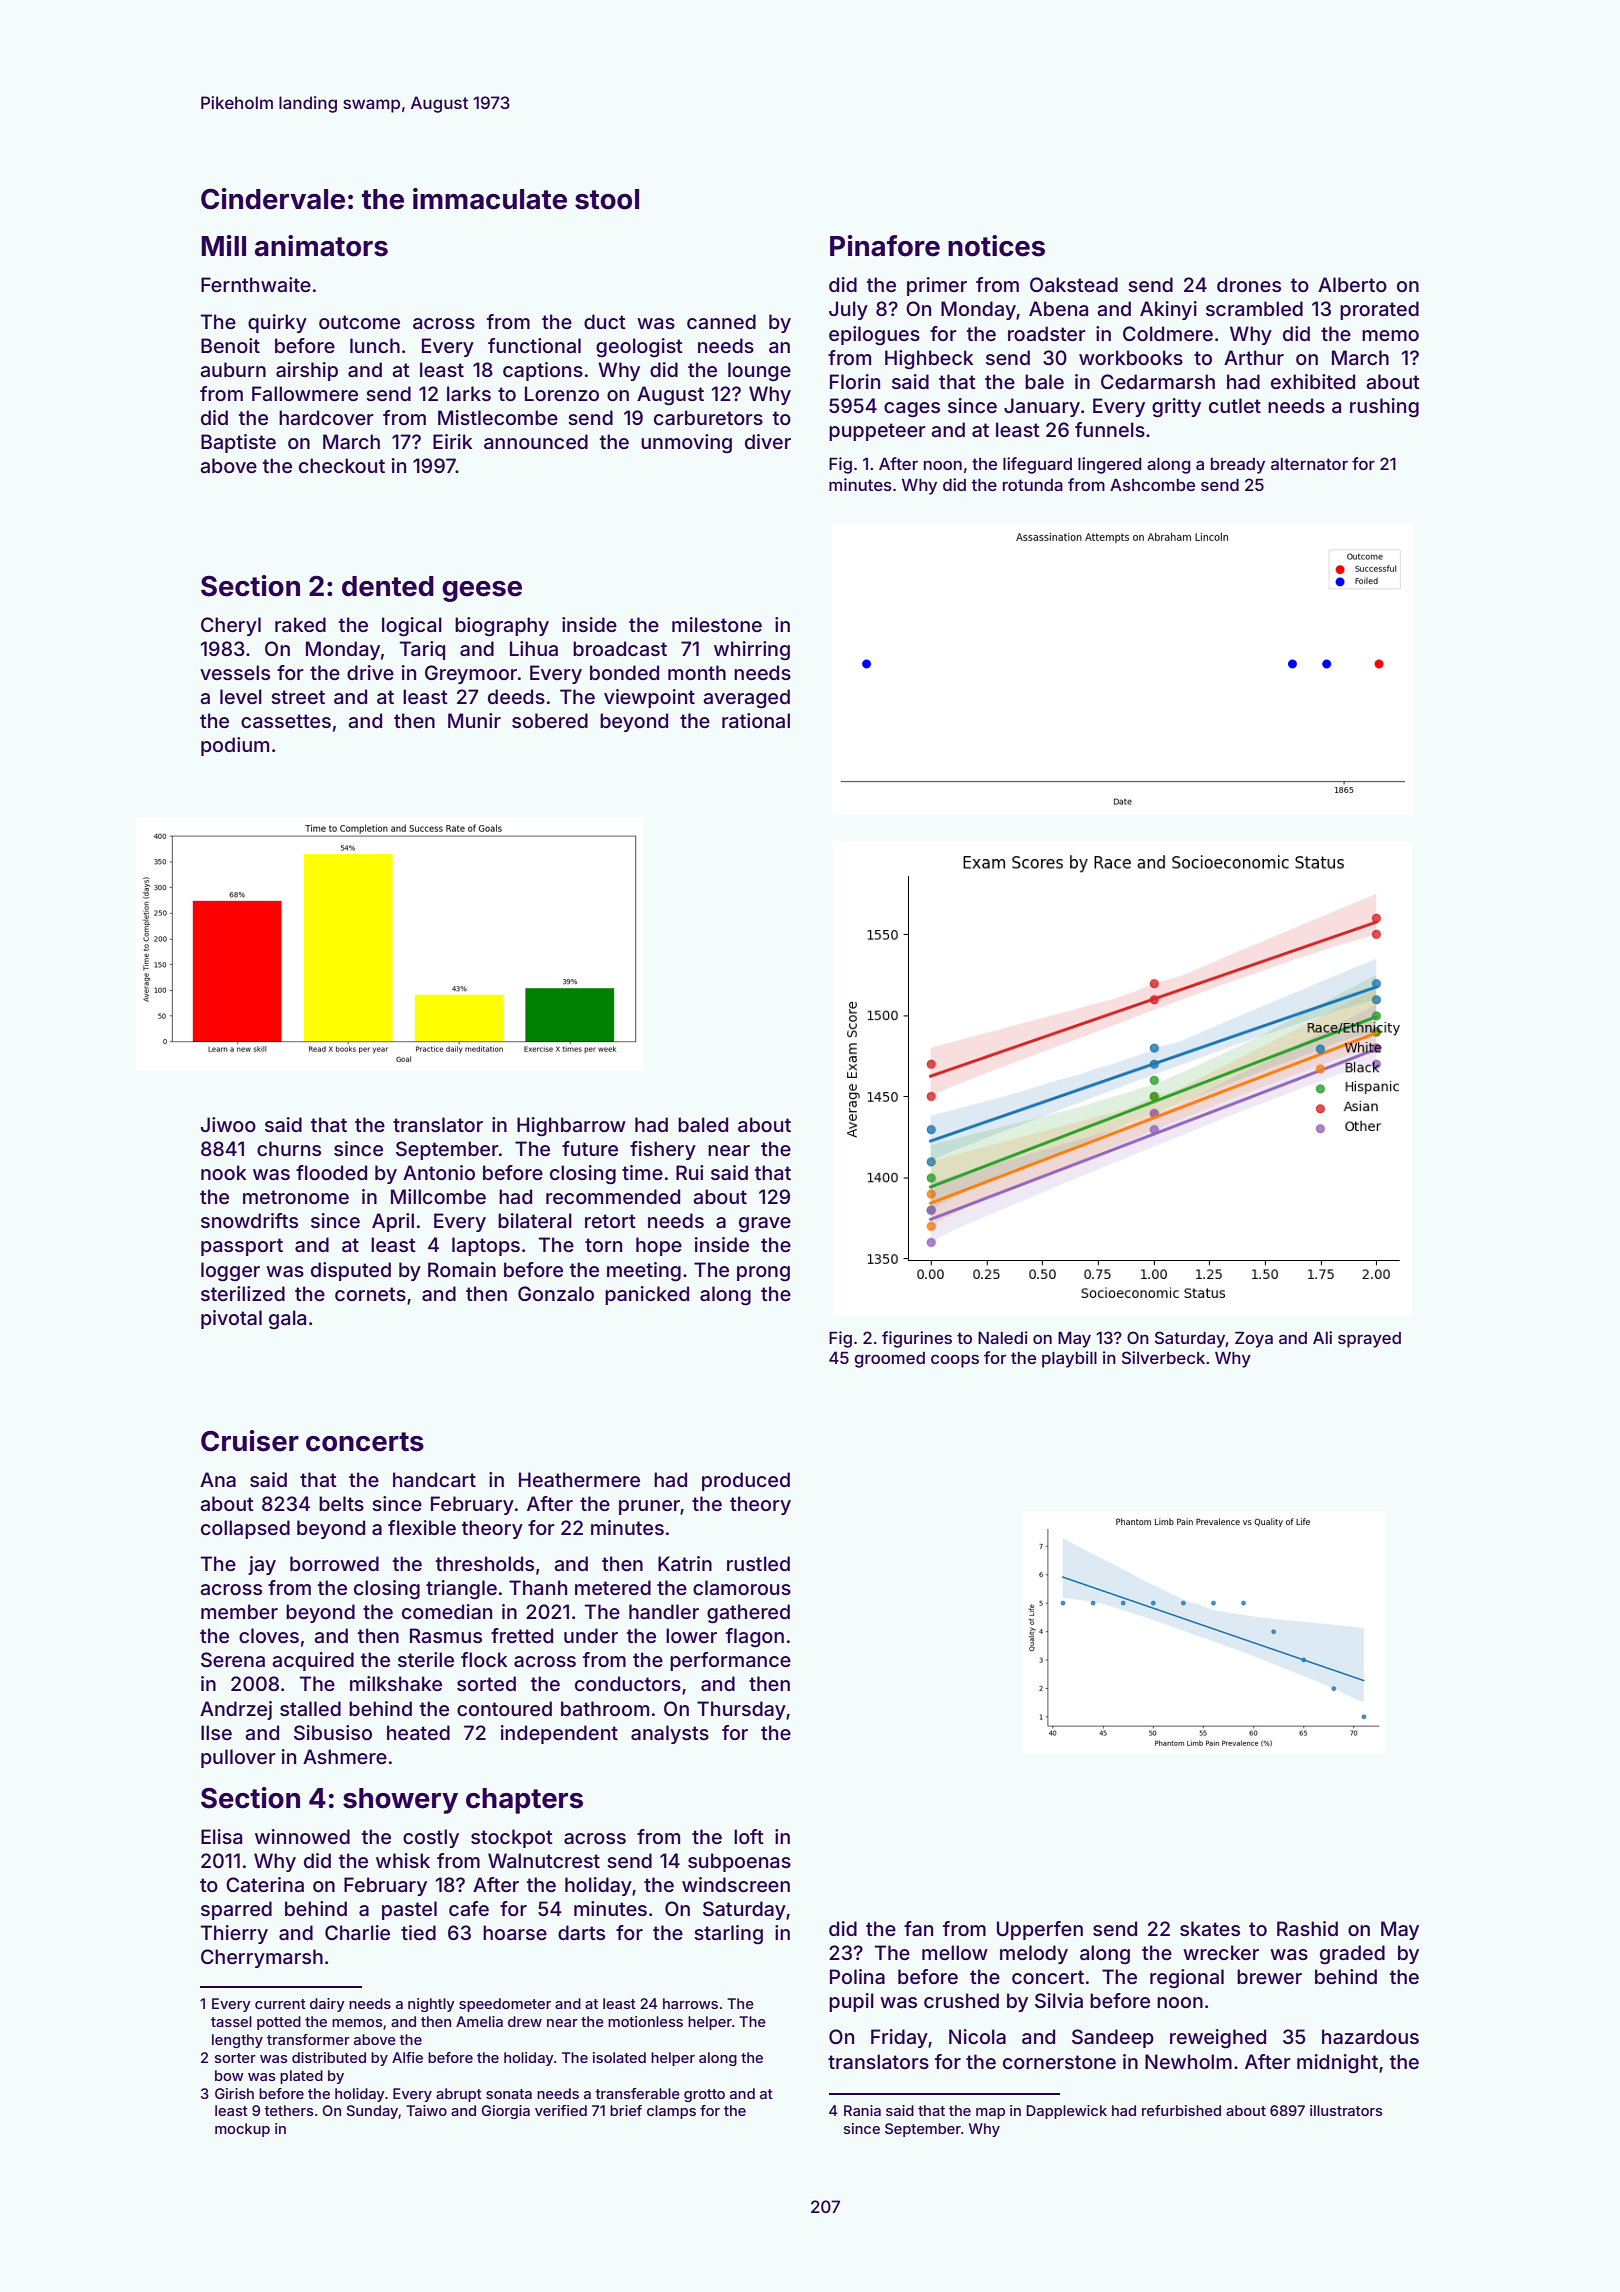  Describe the element at coordinates (1254, 1340) in the image. I see `Zoya` at that location.
